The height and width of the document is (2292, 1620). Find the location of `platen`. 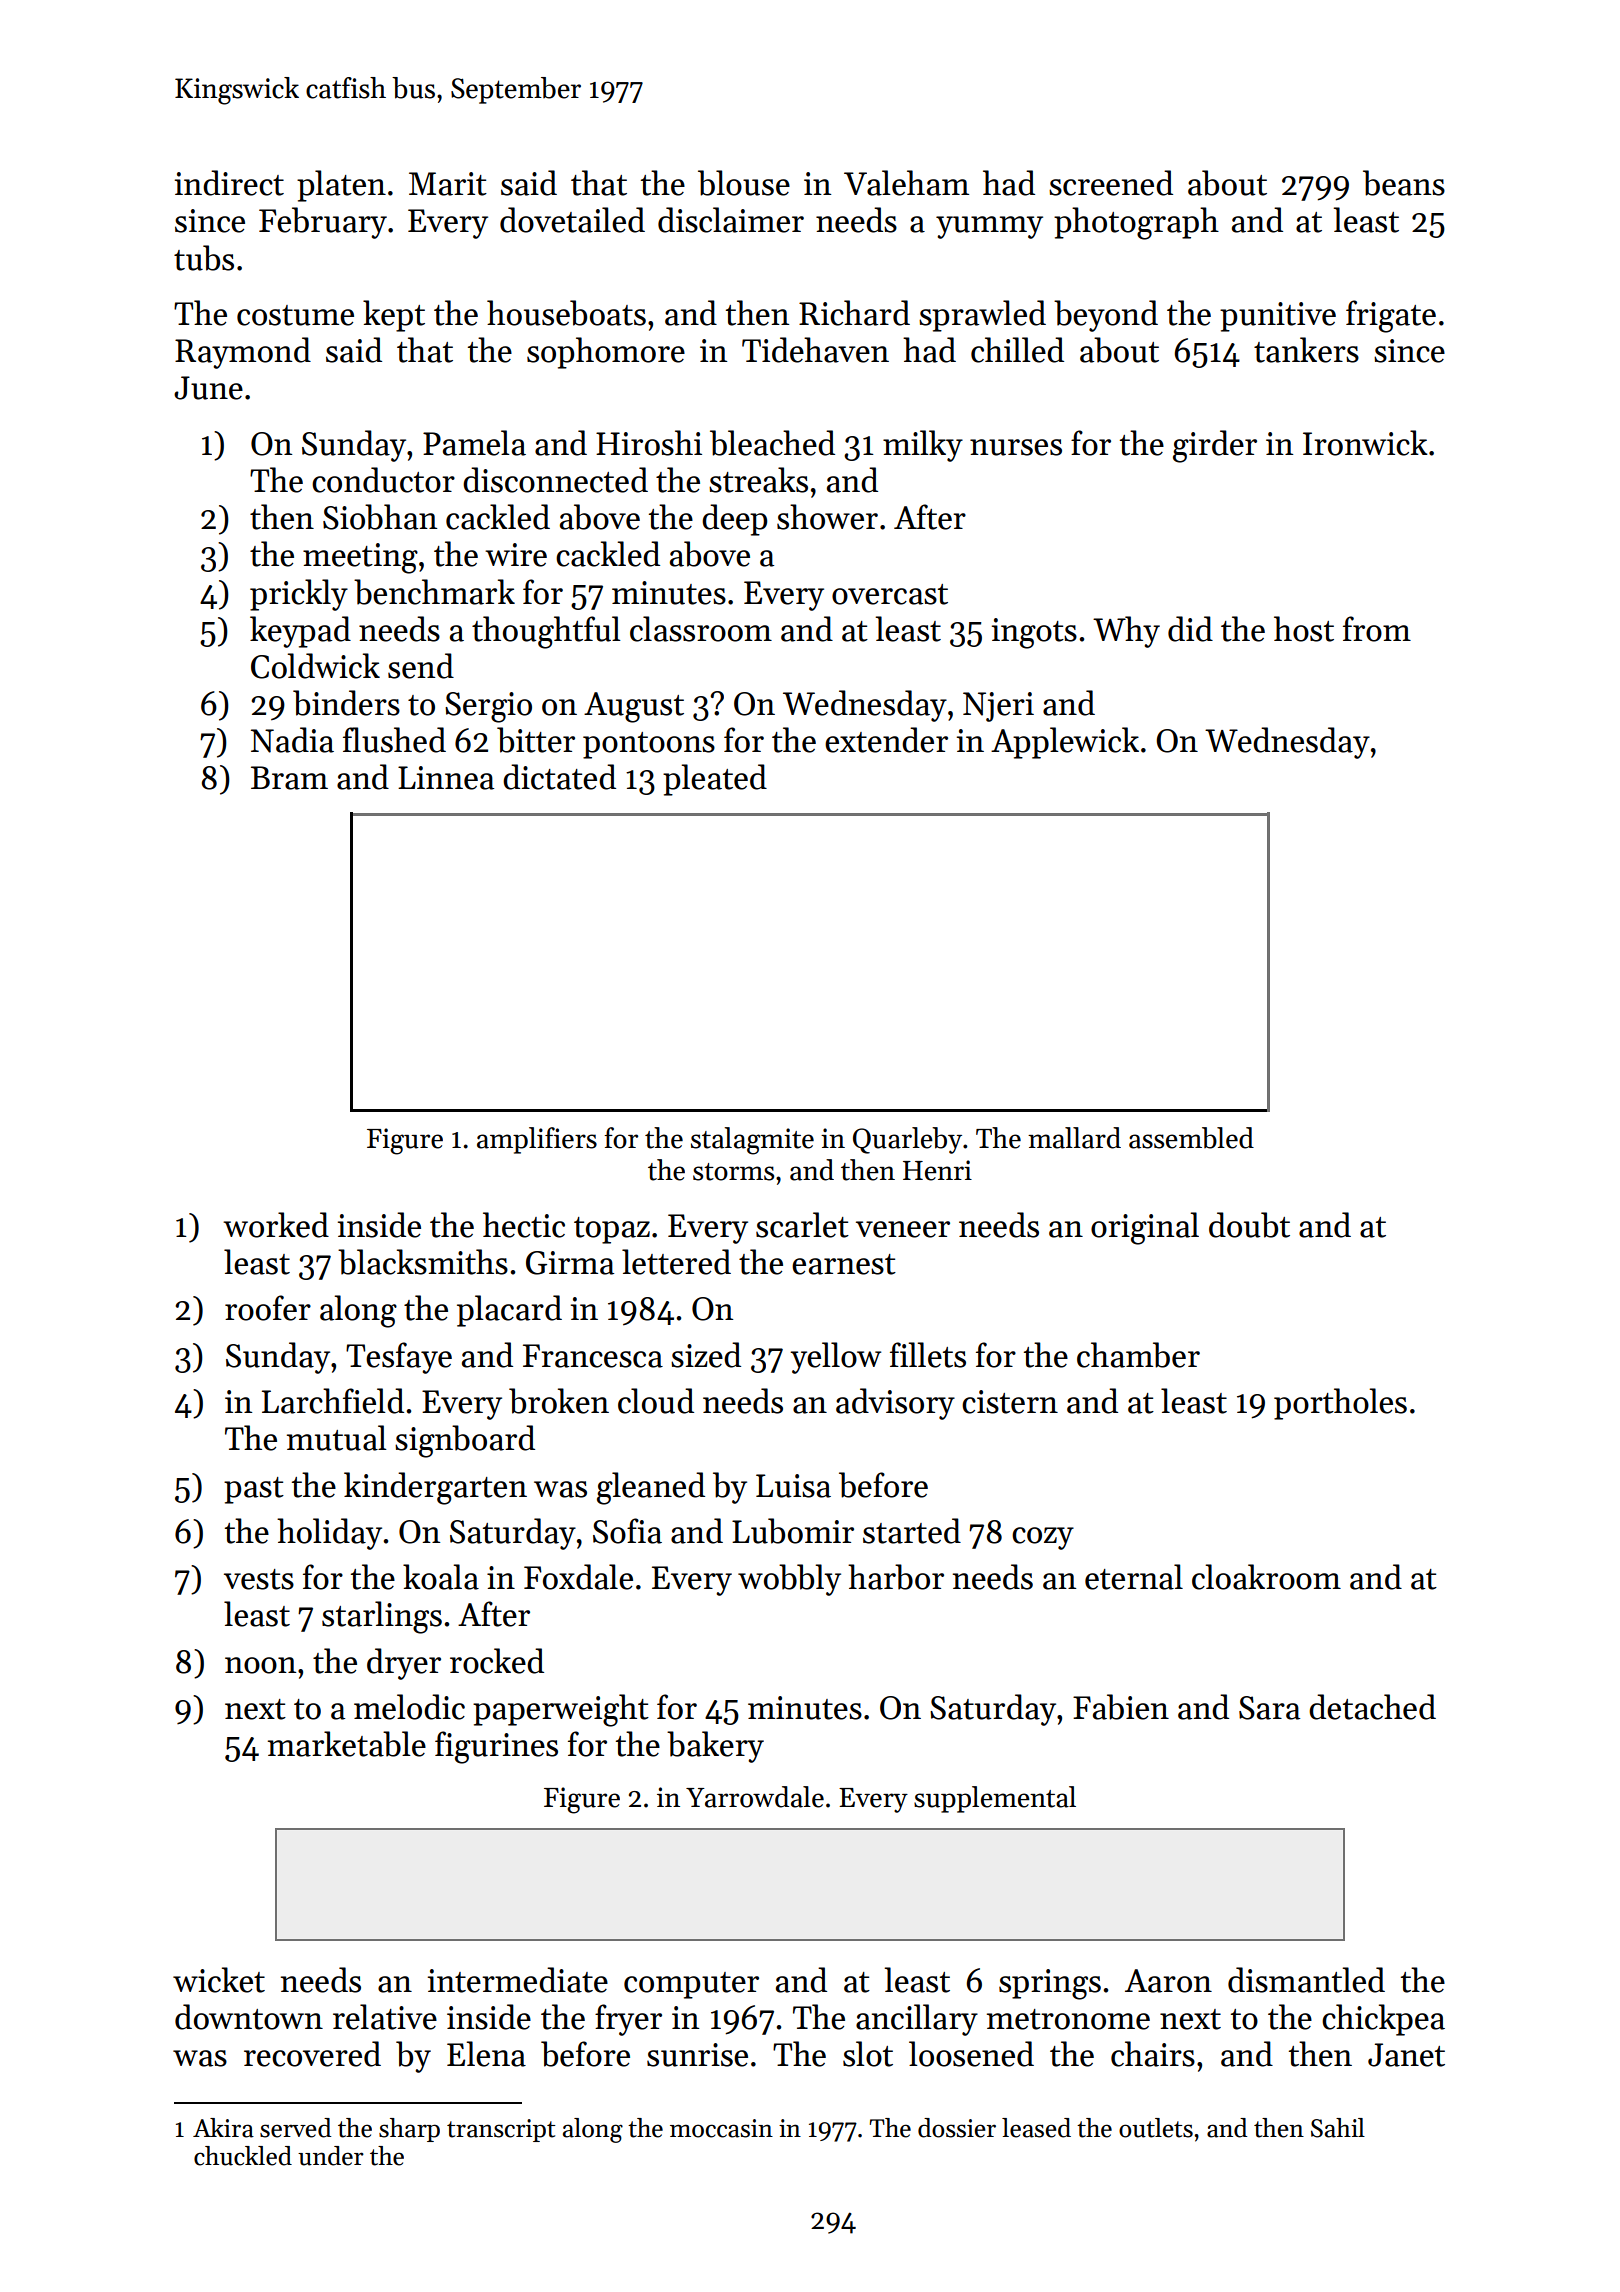

platen is located at coordinates (341, 186).
